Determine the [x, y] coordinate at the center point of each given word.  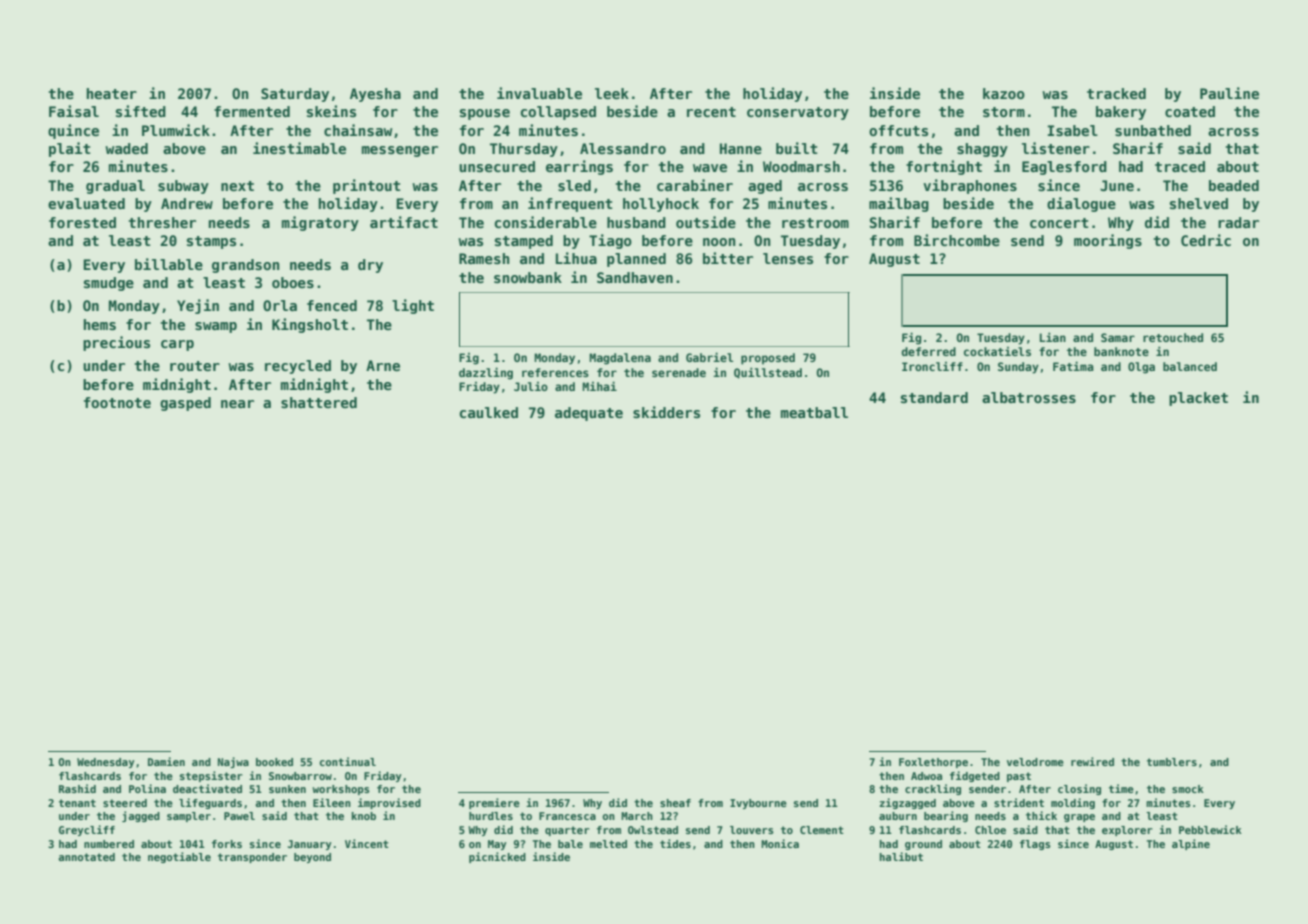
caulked [489, 412]
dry [370, 266]
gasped [185, 404]
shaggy [982, 150]
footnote [117, 402]
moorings [1108, 241]
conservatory [798, 113]
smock [1188, 789]
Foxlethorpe [933, 763]
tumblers [1172, 762]
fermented [252, 111]
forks [227, 844]
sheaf [675, 803]
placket [1198, 399]
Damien [166, 761]
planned [636, 260]
